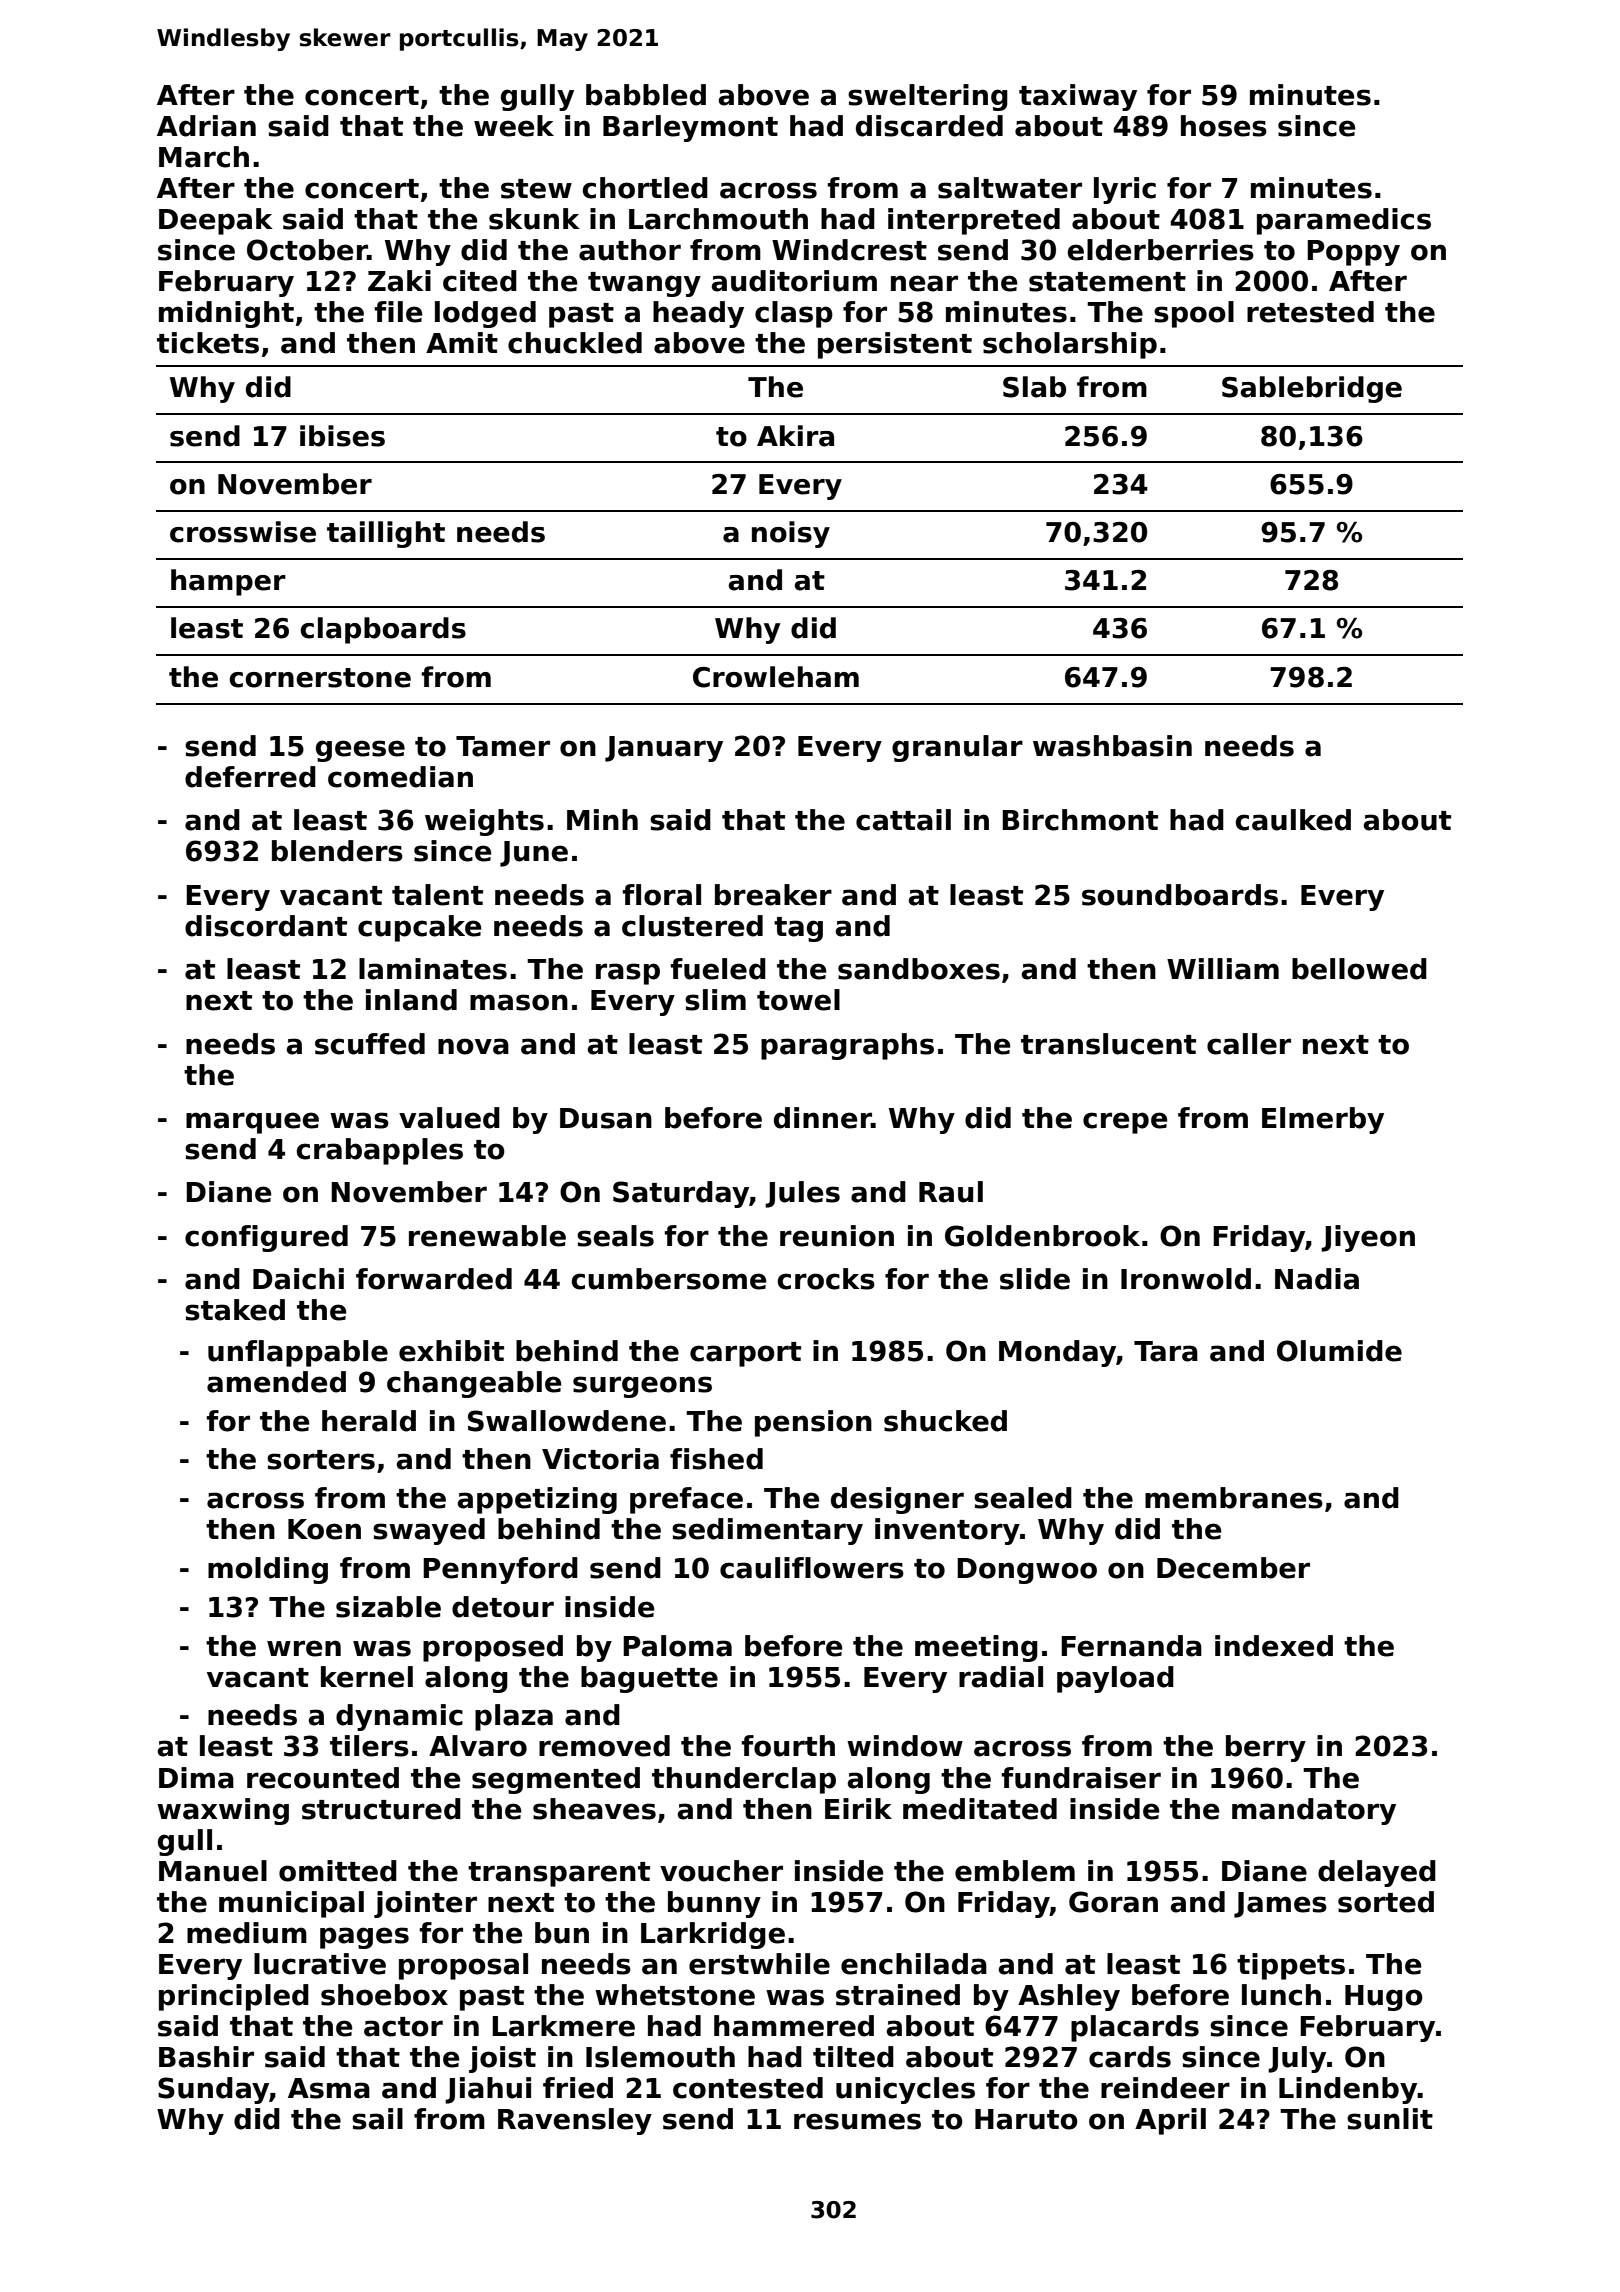  I want to click on hoses, so click(1224, 126).
